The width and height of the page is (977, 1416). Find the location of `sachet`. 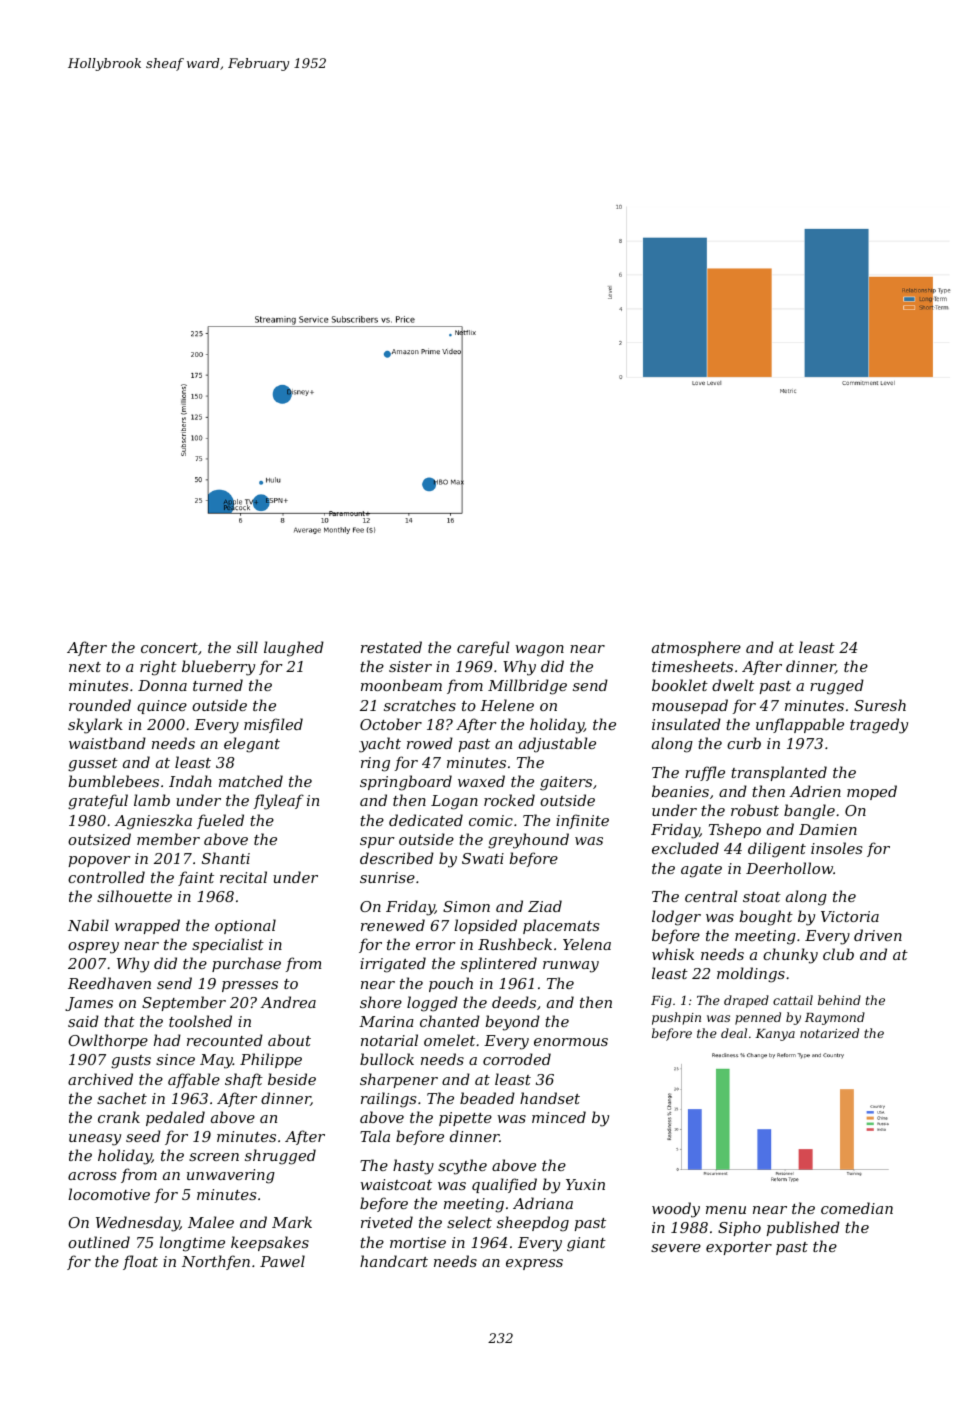

sachet is located at coordinates (122, 1098).
